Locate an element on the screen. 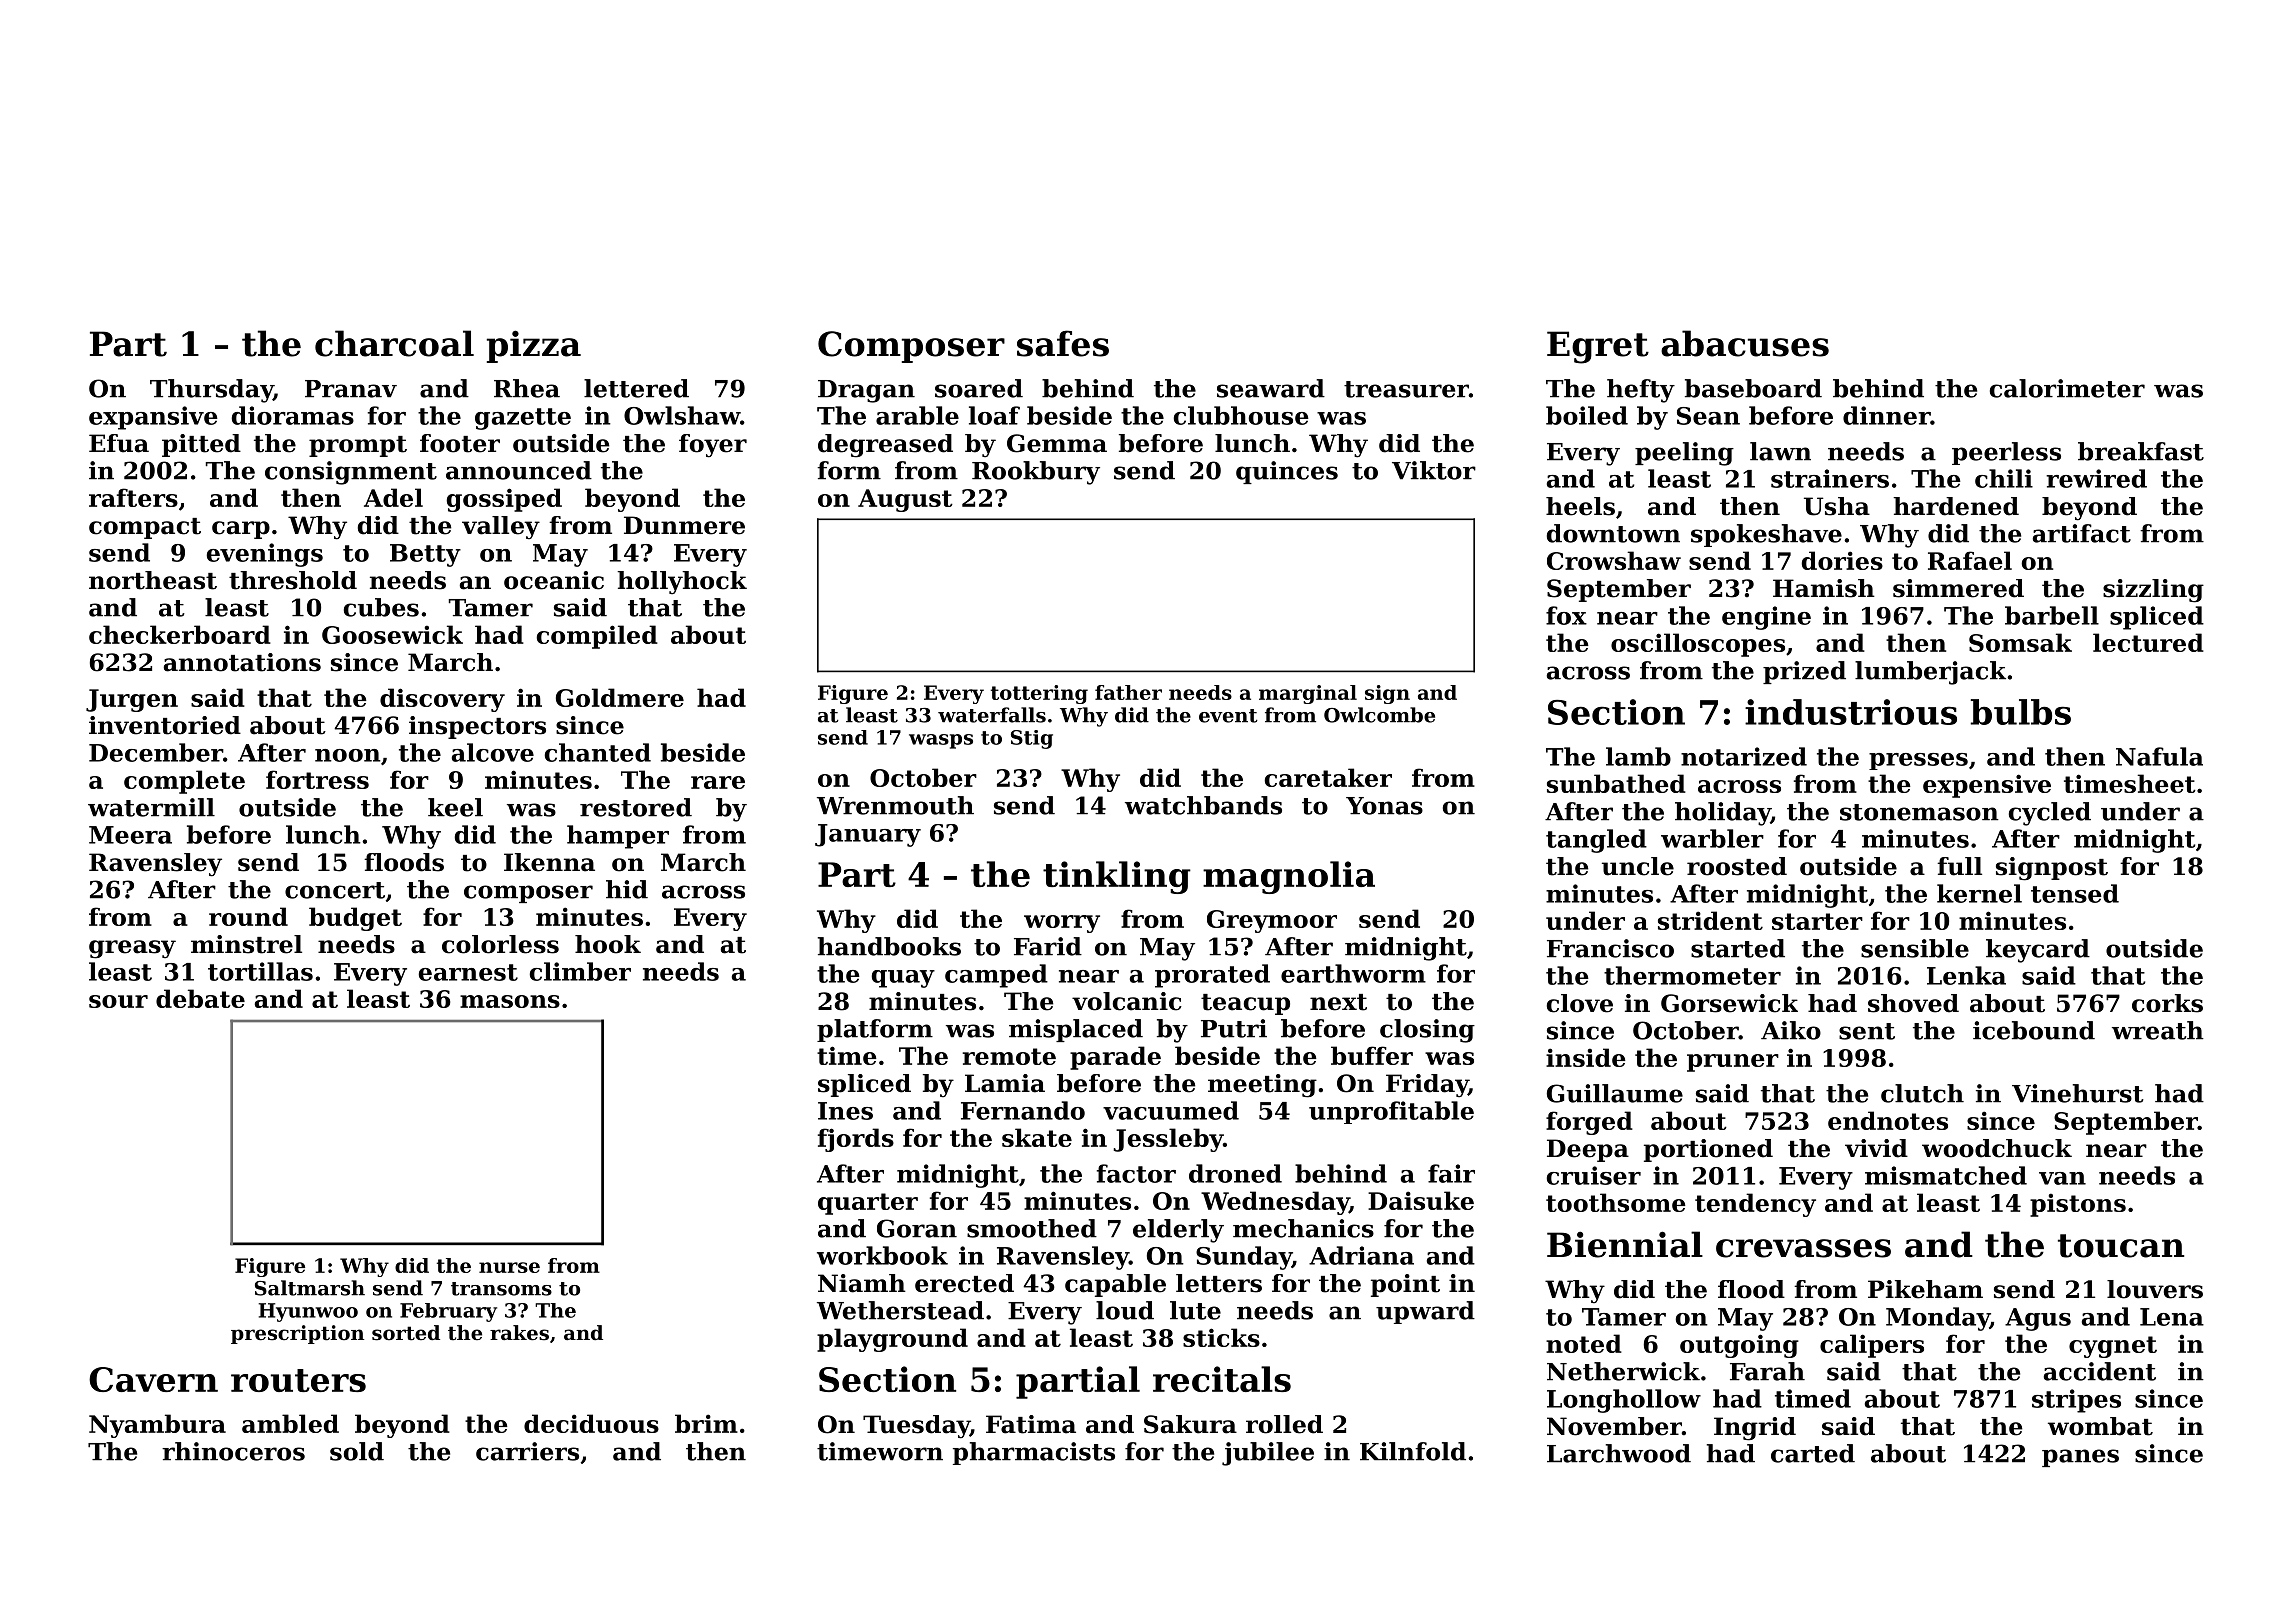 The height and width of the screenshot is (1620, 2292). Egret is located at coordinates (1598, 347).
